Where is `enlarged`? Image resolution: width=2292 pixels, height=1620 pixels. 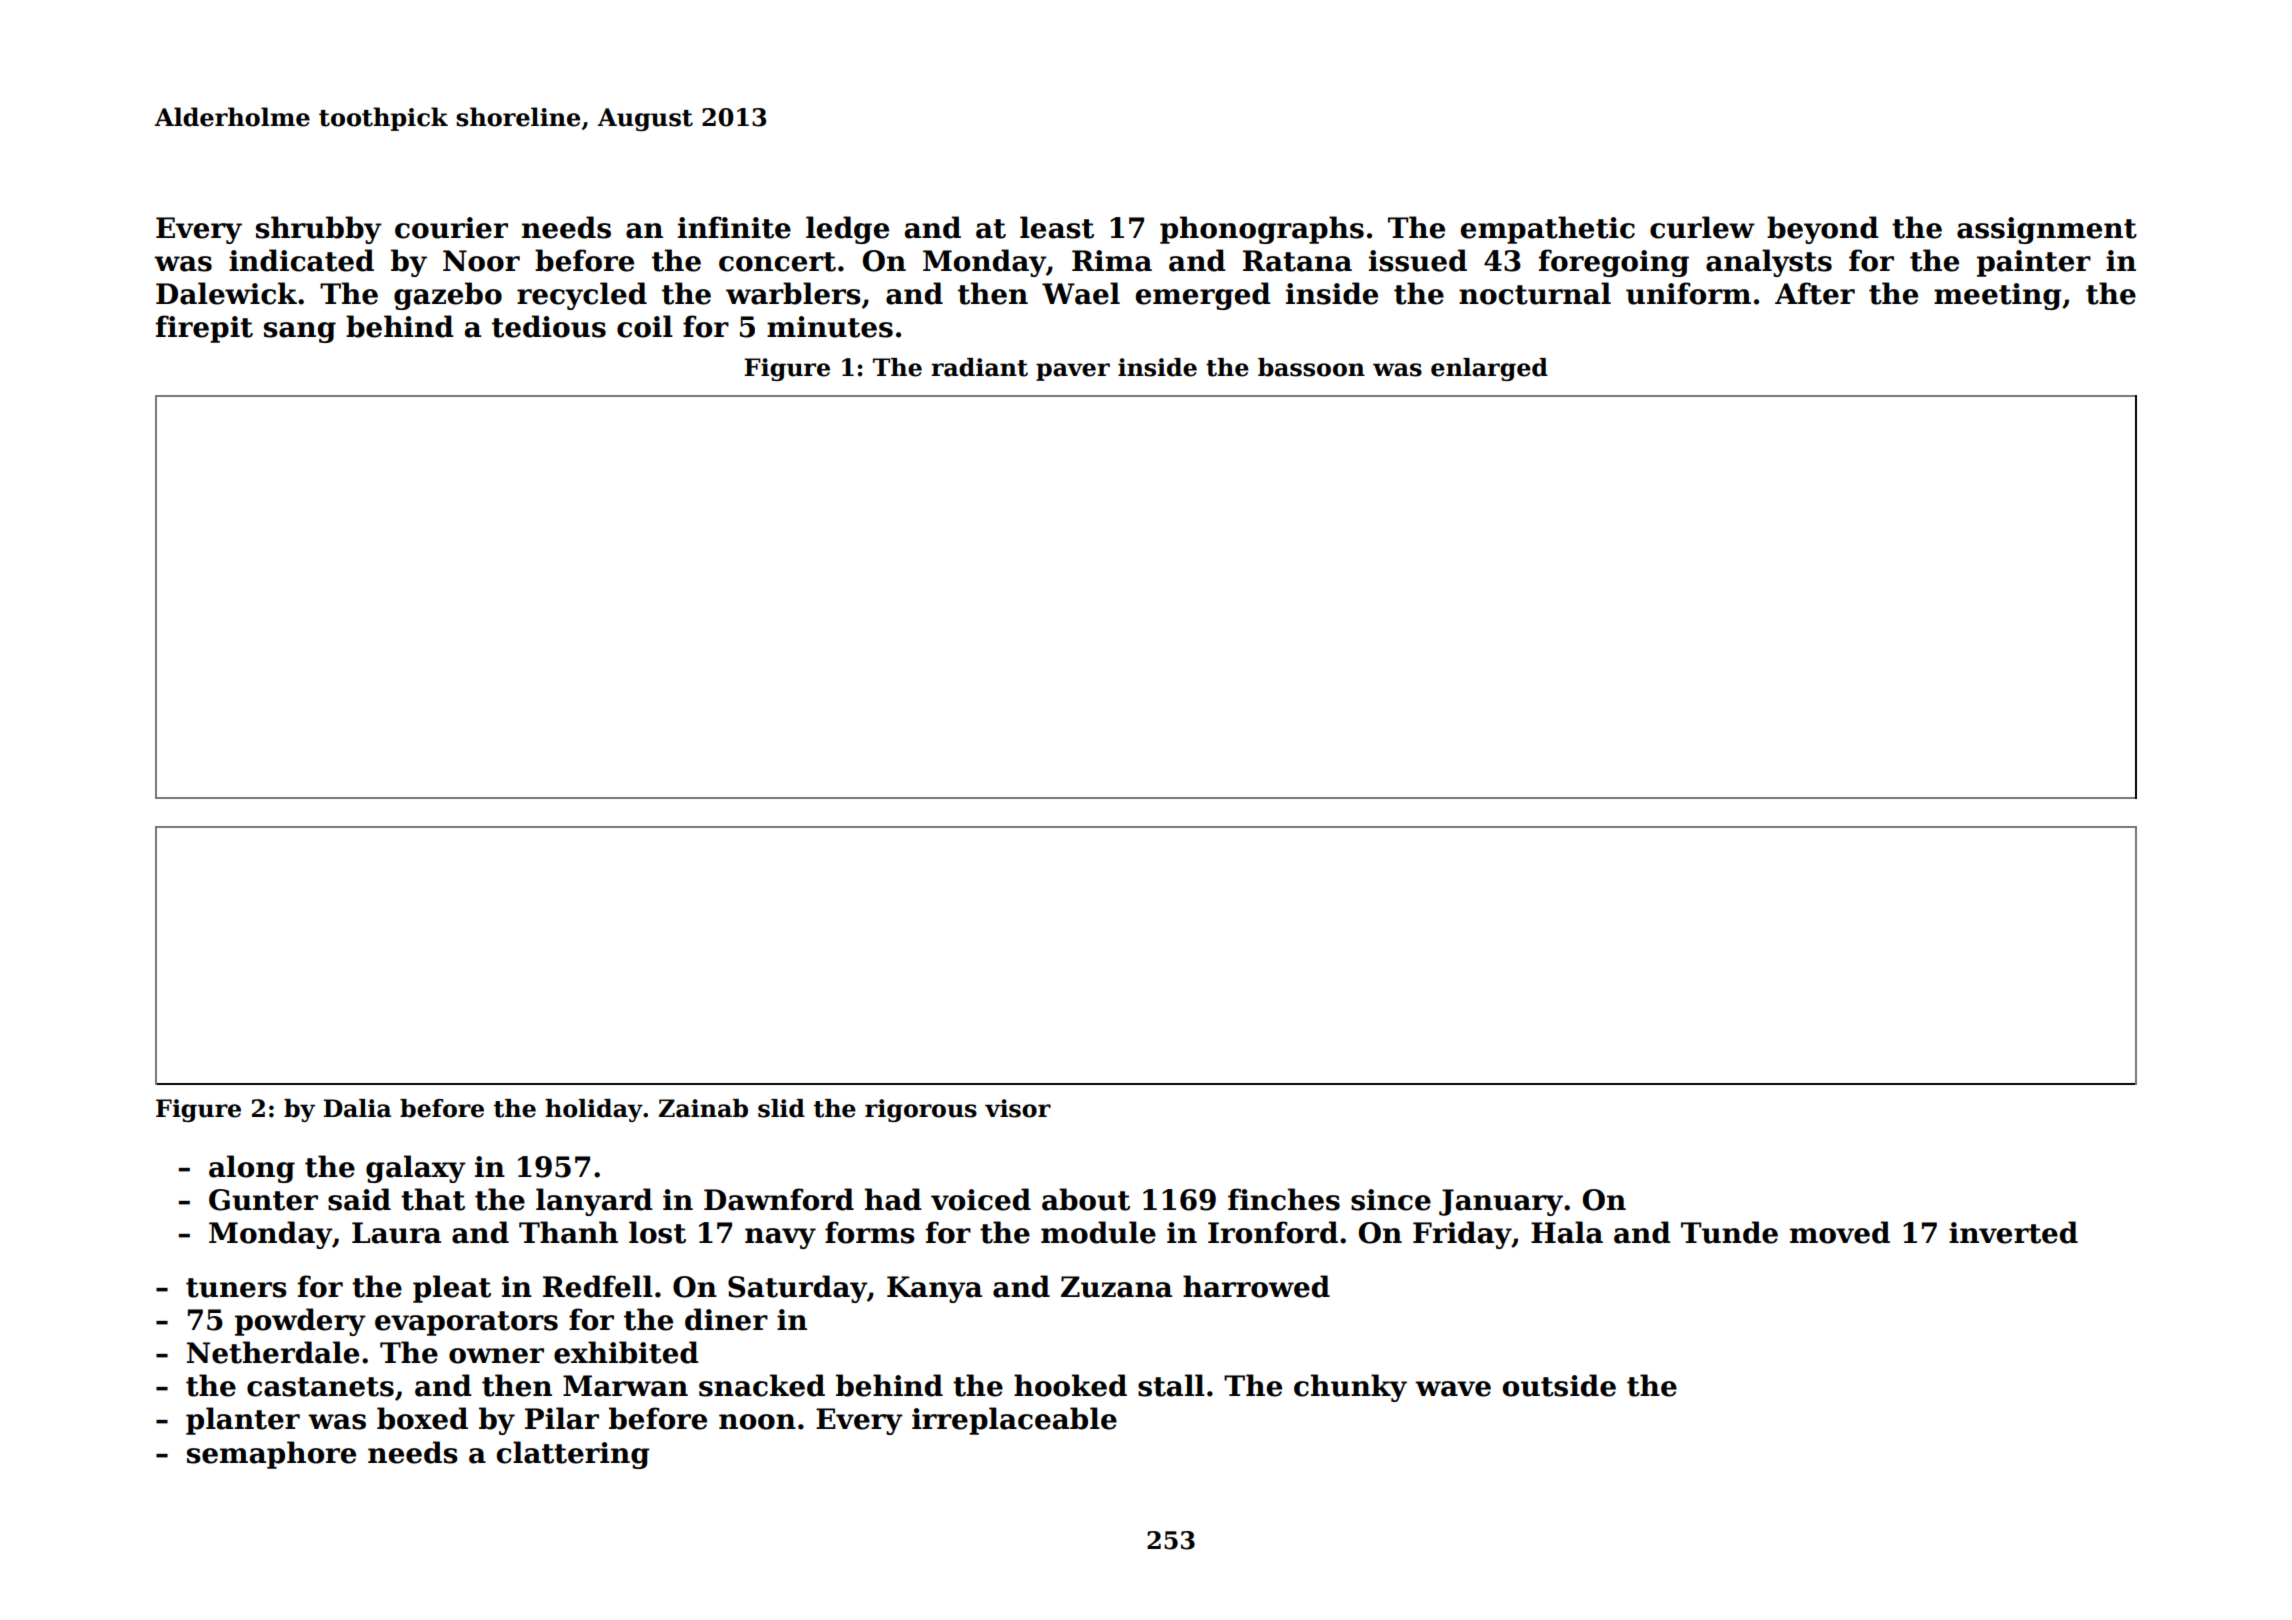
enlarged is located at coordinates (1489, 369).
